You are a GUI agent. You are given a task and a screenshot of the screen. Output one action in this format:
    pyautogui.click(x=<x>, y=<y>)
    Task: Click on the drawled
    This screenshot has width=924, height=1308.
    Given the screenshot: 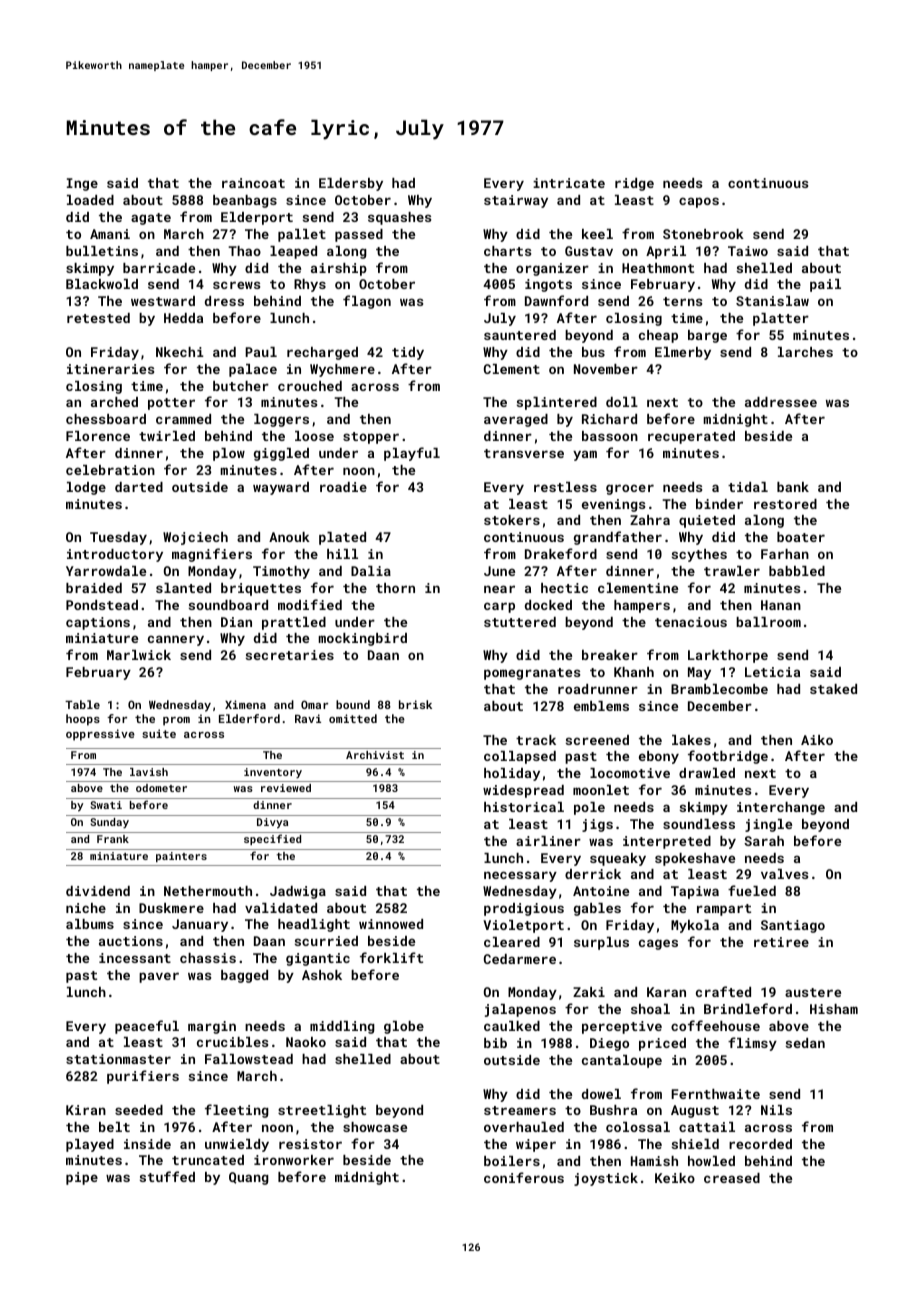 What is the action you would take?
    pyautogui.click(x=707, y=773)
